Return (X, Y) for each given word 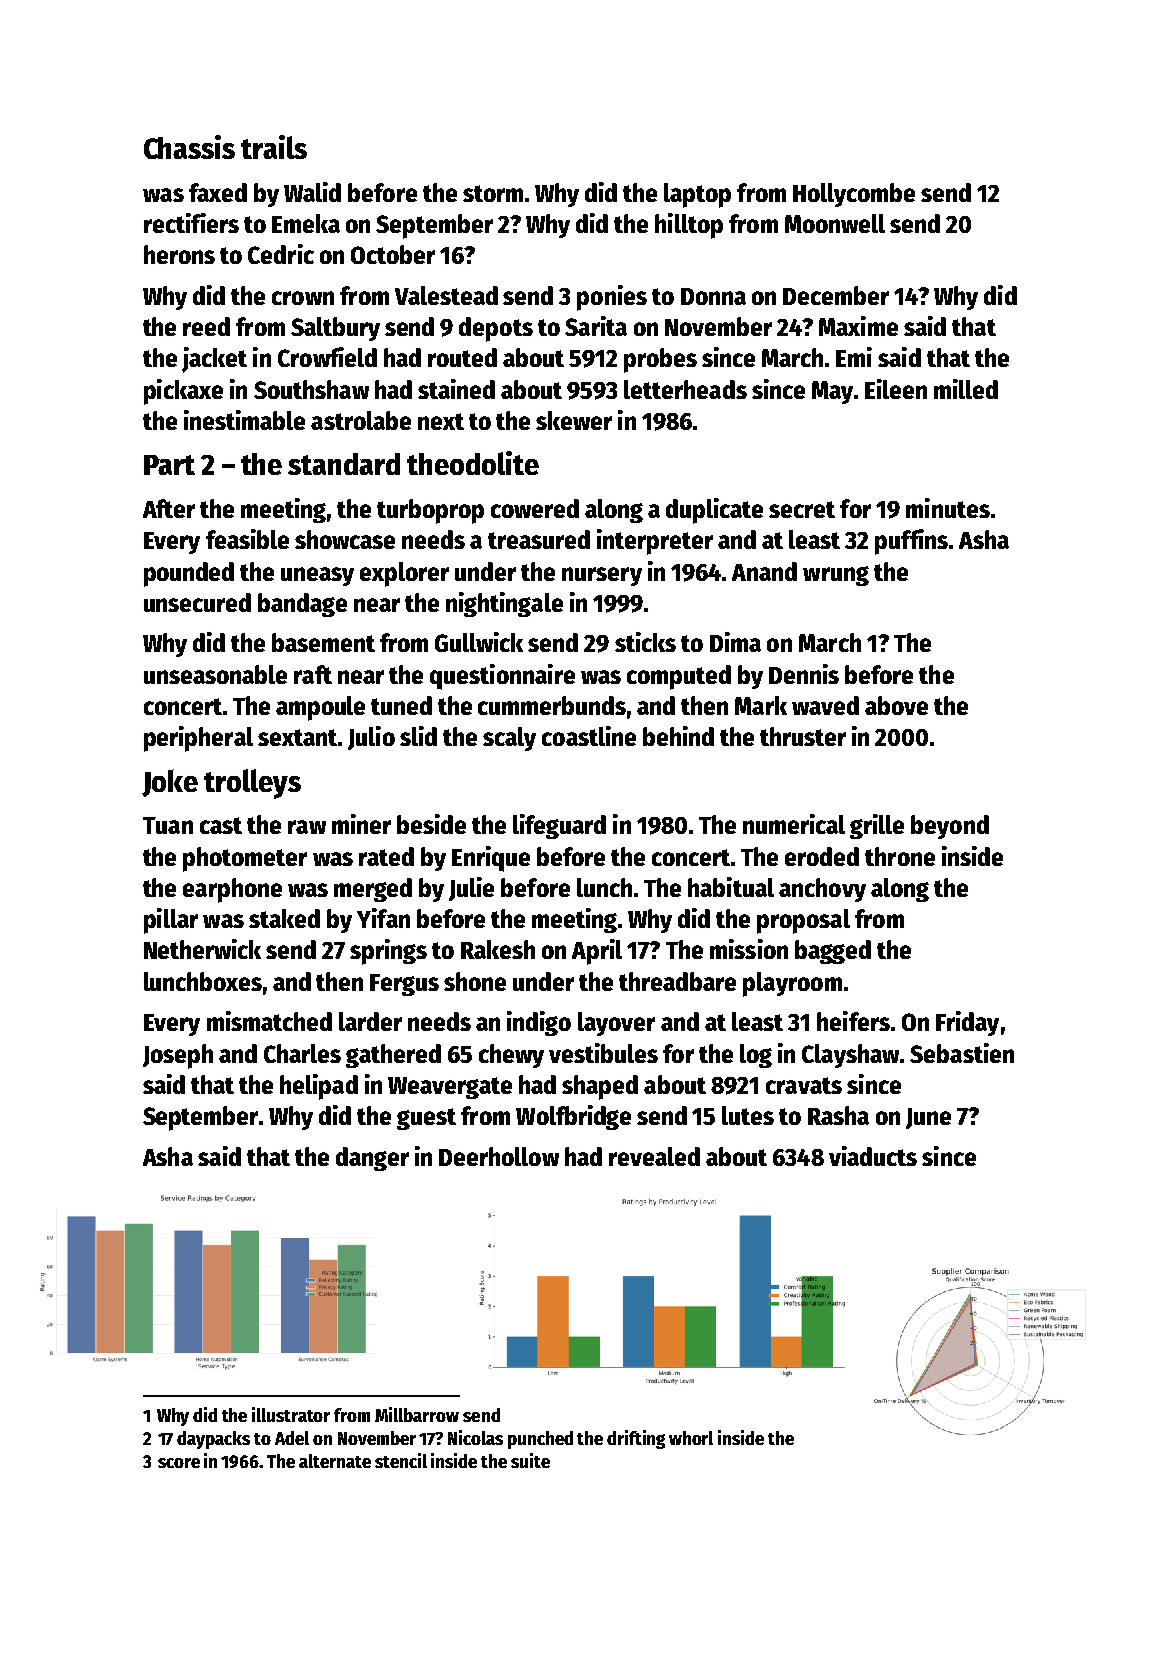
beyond (950, 827)
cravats (804, 1085)
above (896, 705)
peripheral (198, 739)
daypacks (213, 1440)
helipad (319, 1087)
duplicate (714, 511)
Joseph (178, 1056)
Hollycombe (854, 195)
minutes (948, 508)
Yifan (383, 918)
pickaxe (183, 392)
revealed (654, 1156)
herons (179, 254)
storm (493, 193)
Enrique (491, 859)
